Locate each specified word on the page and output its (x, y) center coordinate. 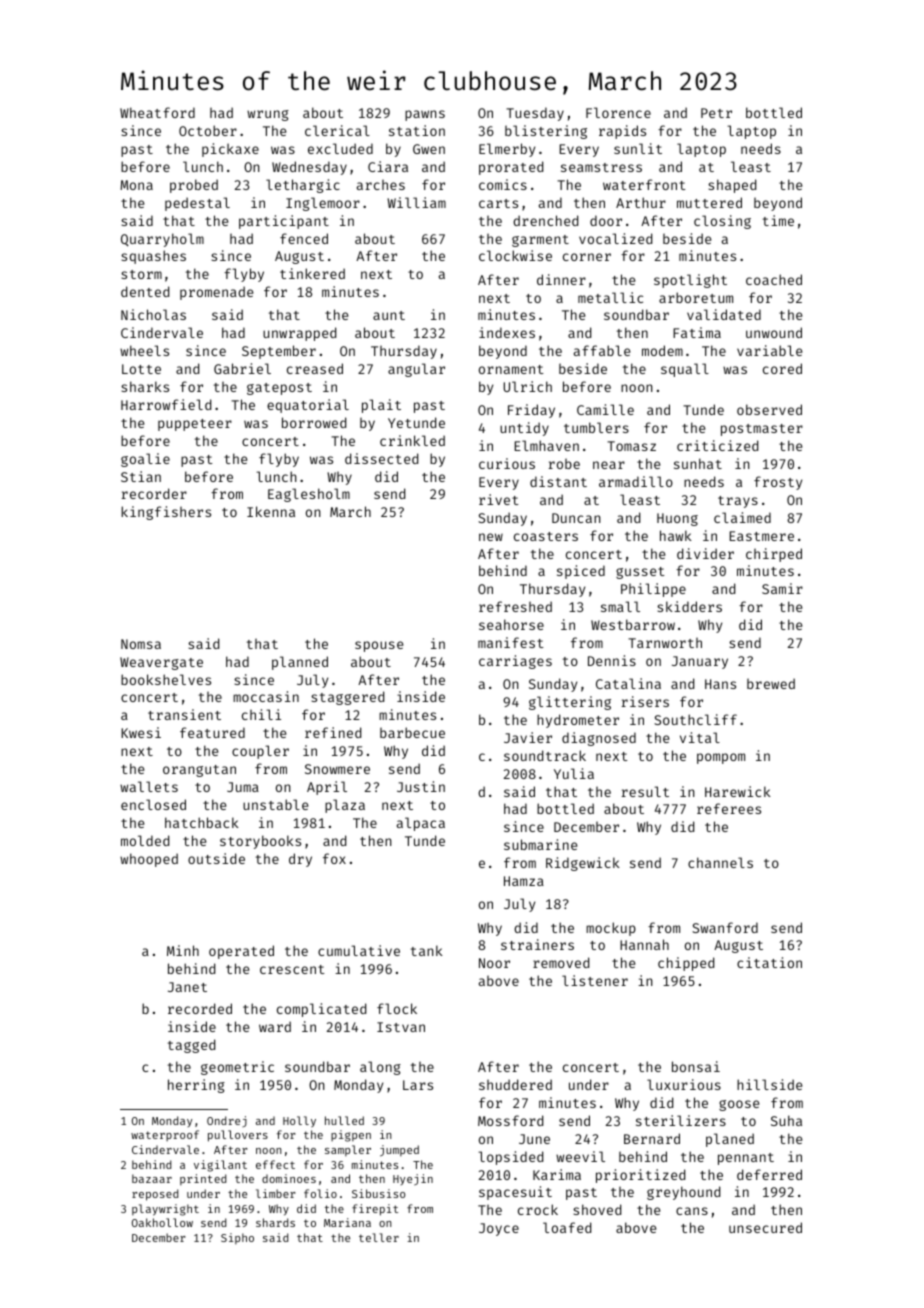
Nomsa (141, 644)
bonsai (696, 1066)
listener (595, 980)
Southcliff (695, 719)
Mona (136, 185)
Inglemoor (323, 204)
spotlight (690, 281)
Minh (183, 950)
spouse (379, 646)
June (534, 1139)
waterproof (165, 1135)
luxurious (684, 1084)
